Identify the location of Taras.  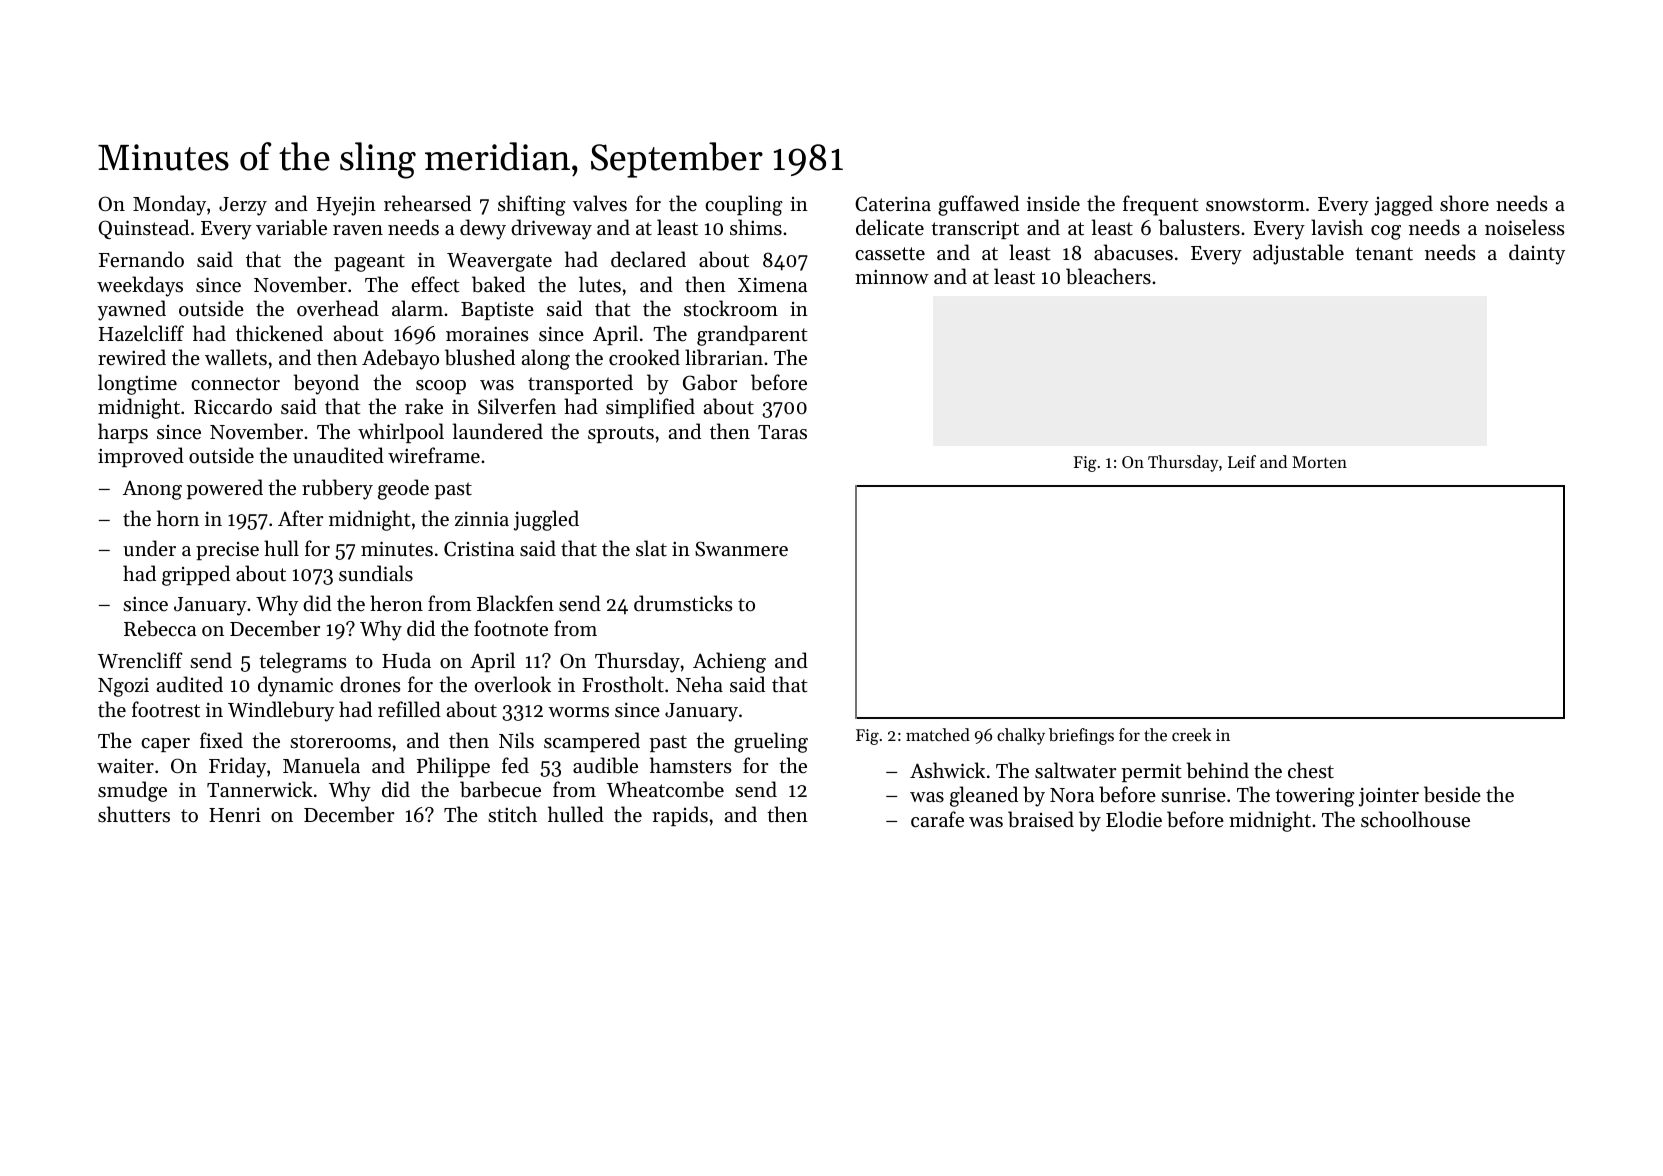
(782, 432).
